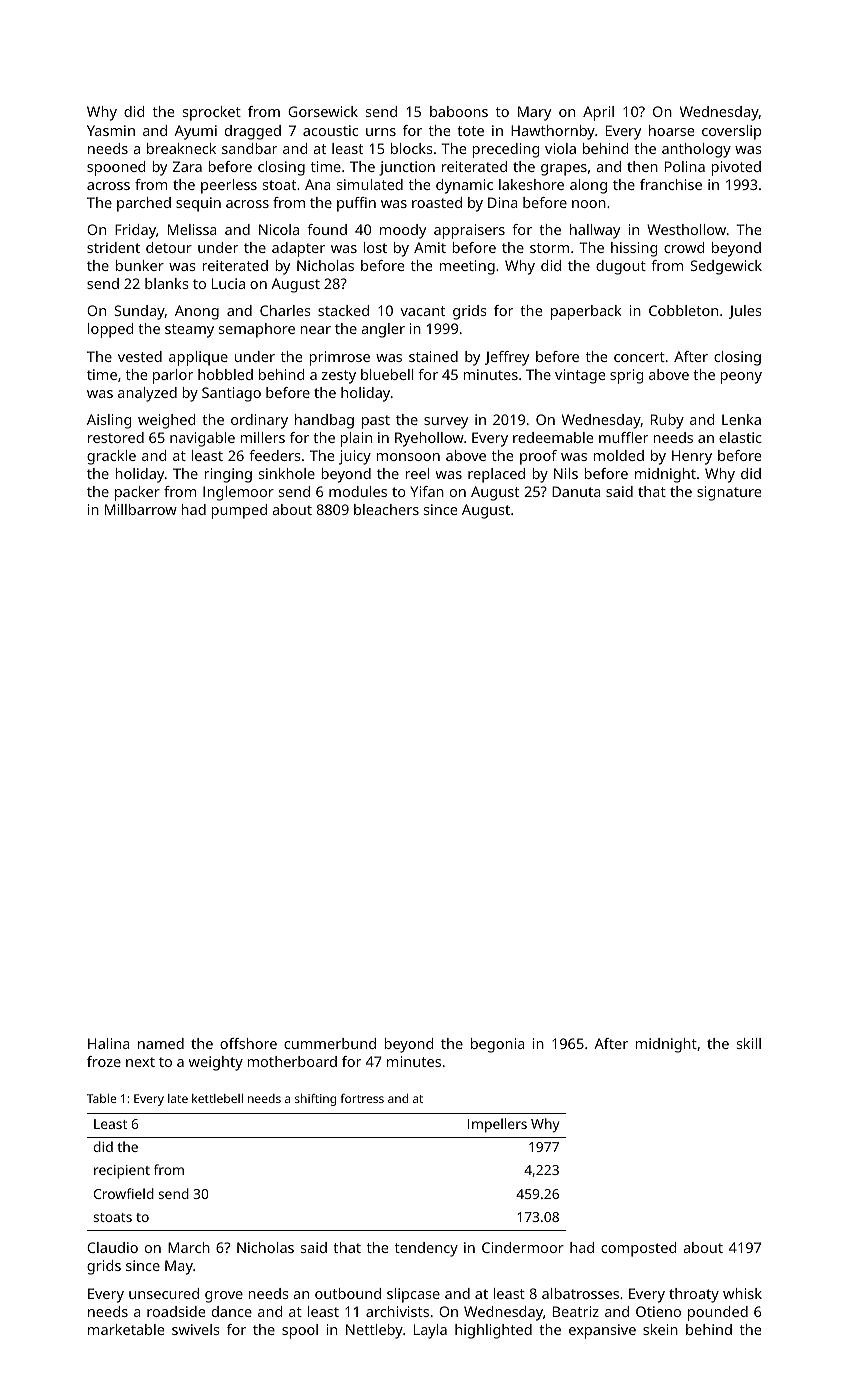 The image size is (849, 1400). Describe the element at coordinates (426, 1249) in the document. I see `tendency` at that location.
